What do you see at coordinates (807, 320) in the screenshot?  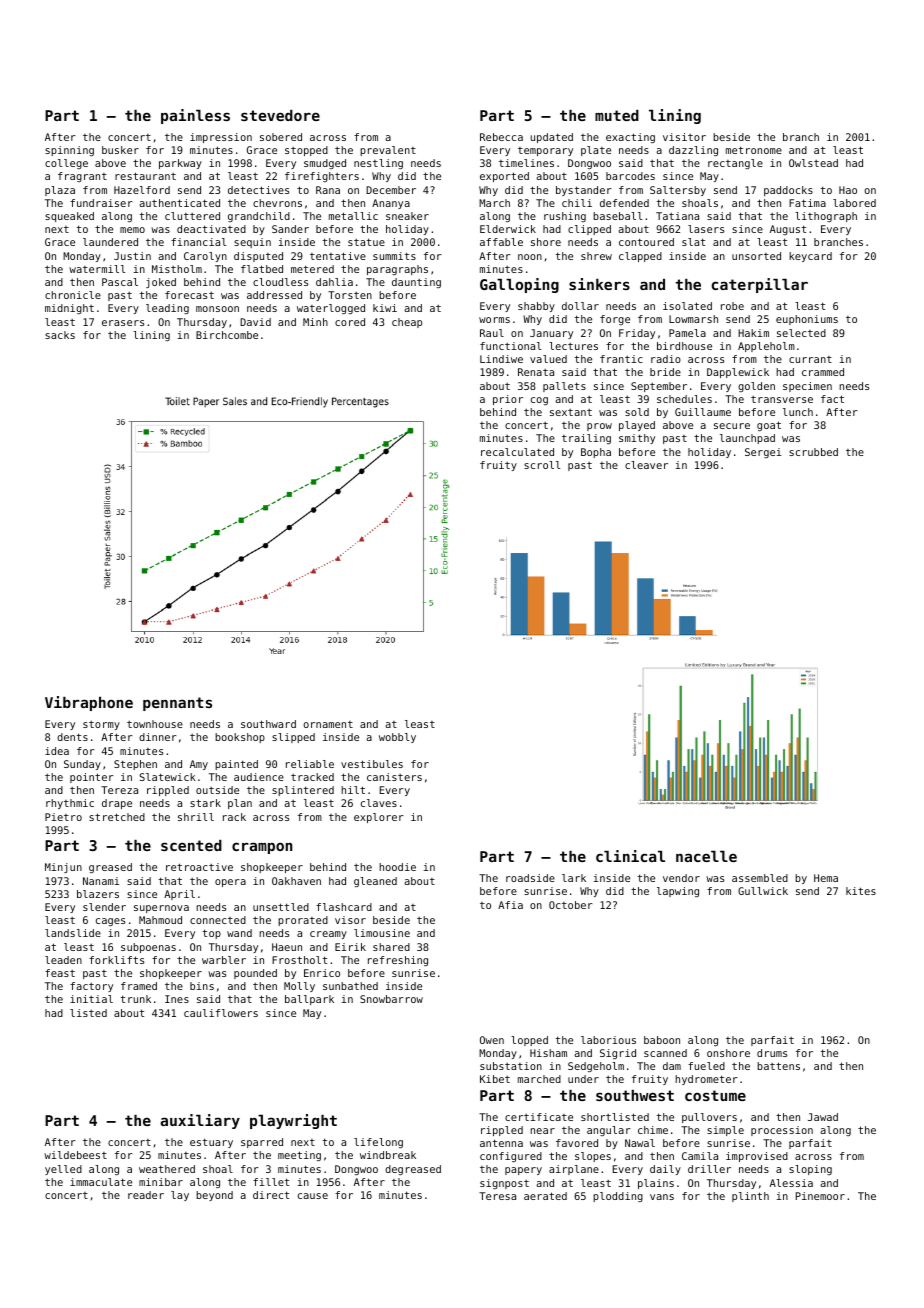 I see `euphoniums` at bounding box center [807, 320].
